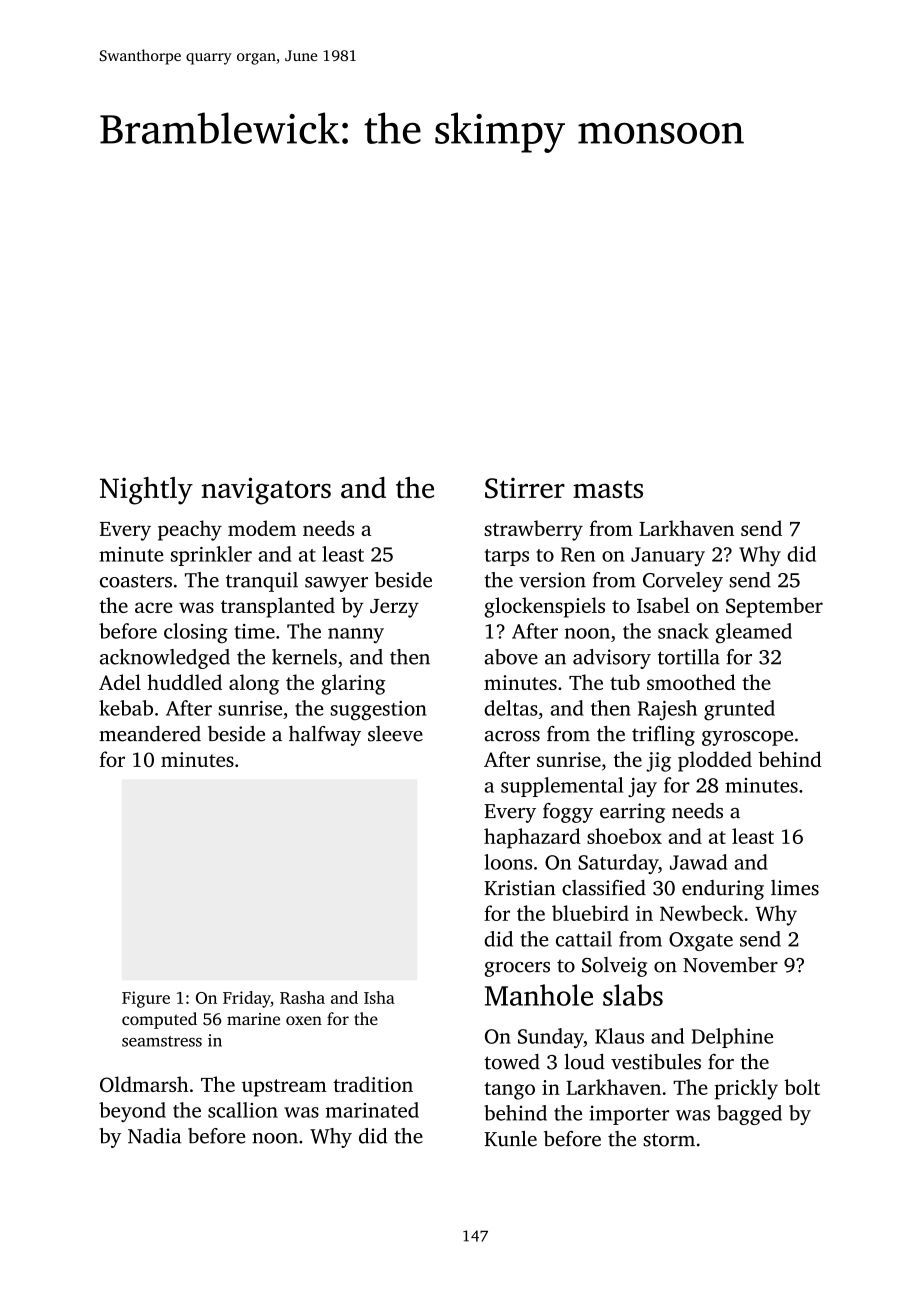  What do you see at coordinates (146, 999) in the screenshot?
I see `Figure` at bounding box center [146, 999].
